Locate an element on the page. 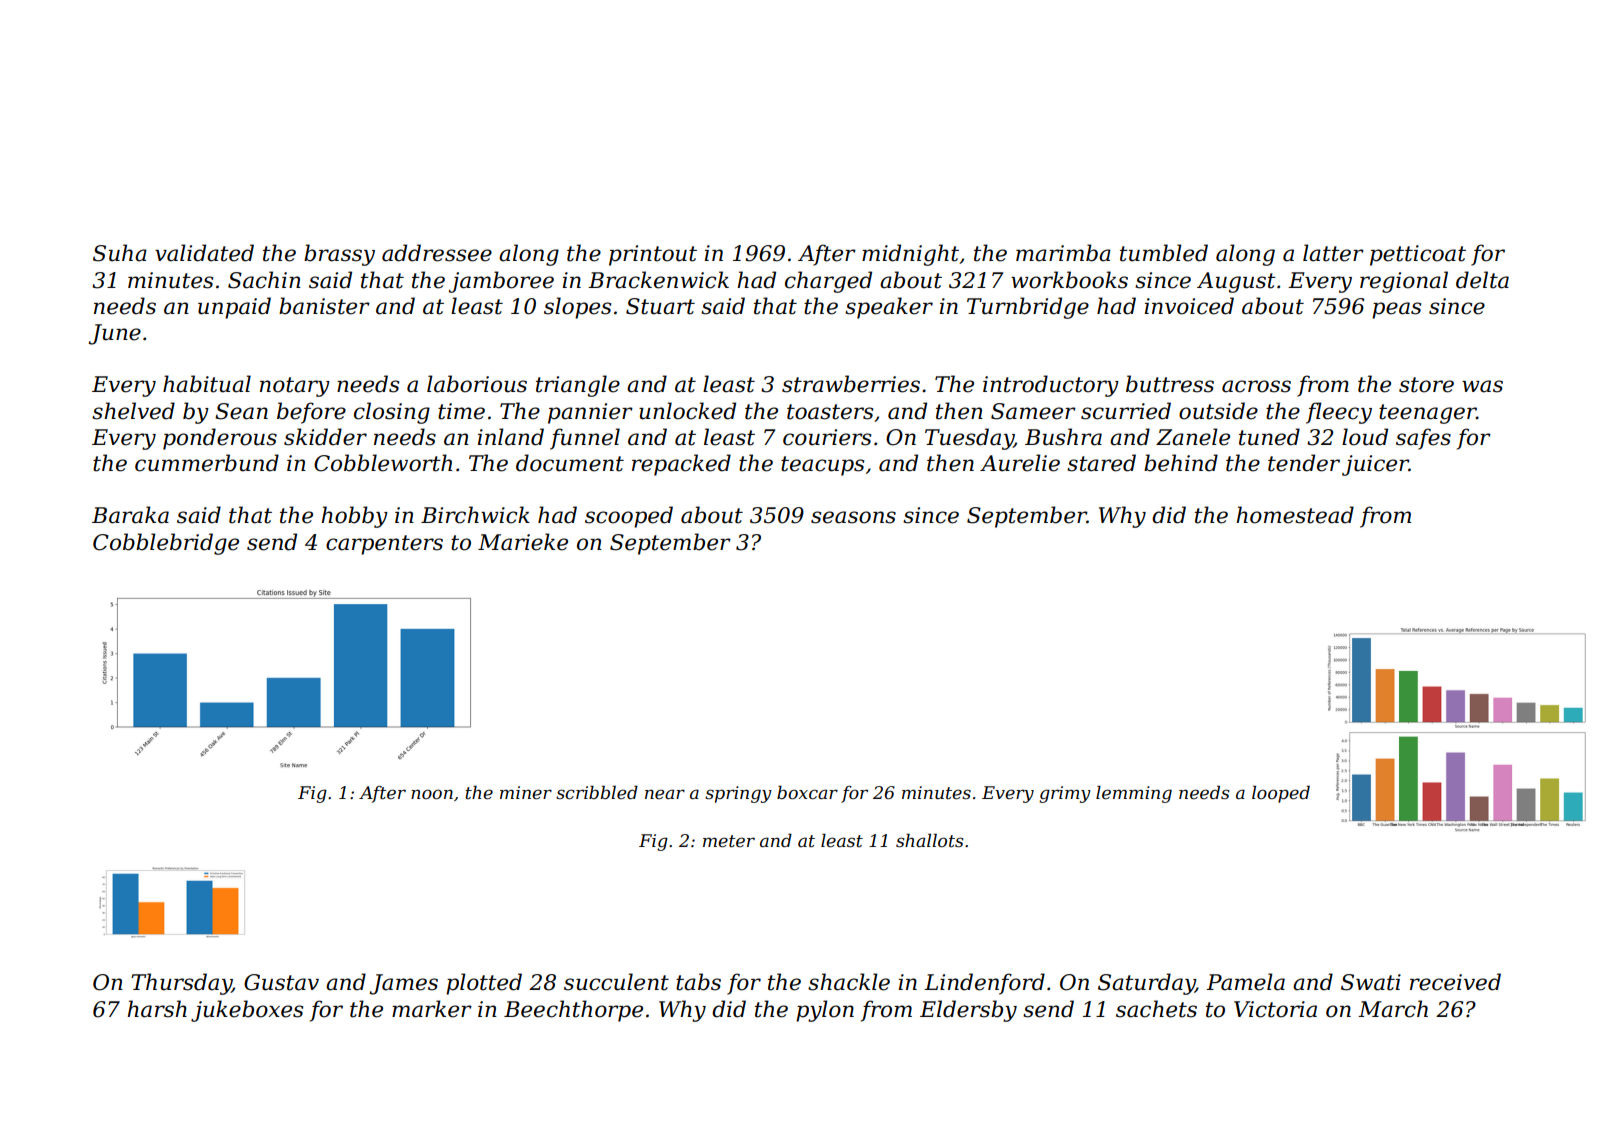  marimba is located at coordinates (1063, 253).
